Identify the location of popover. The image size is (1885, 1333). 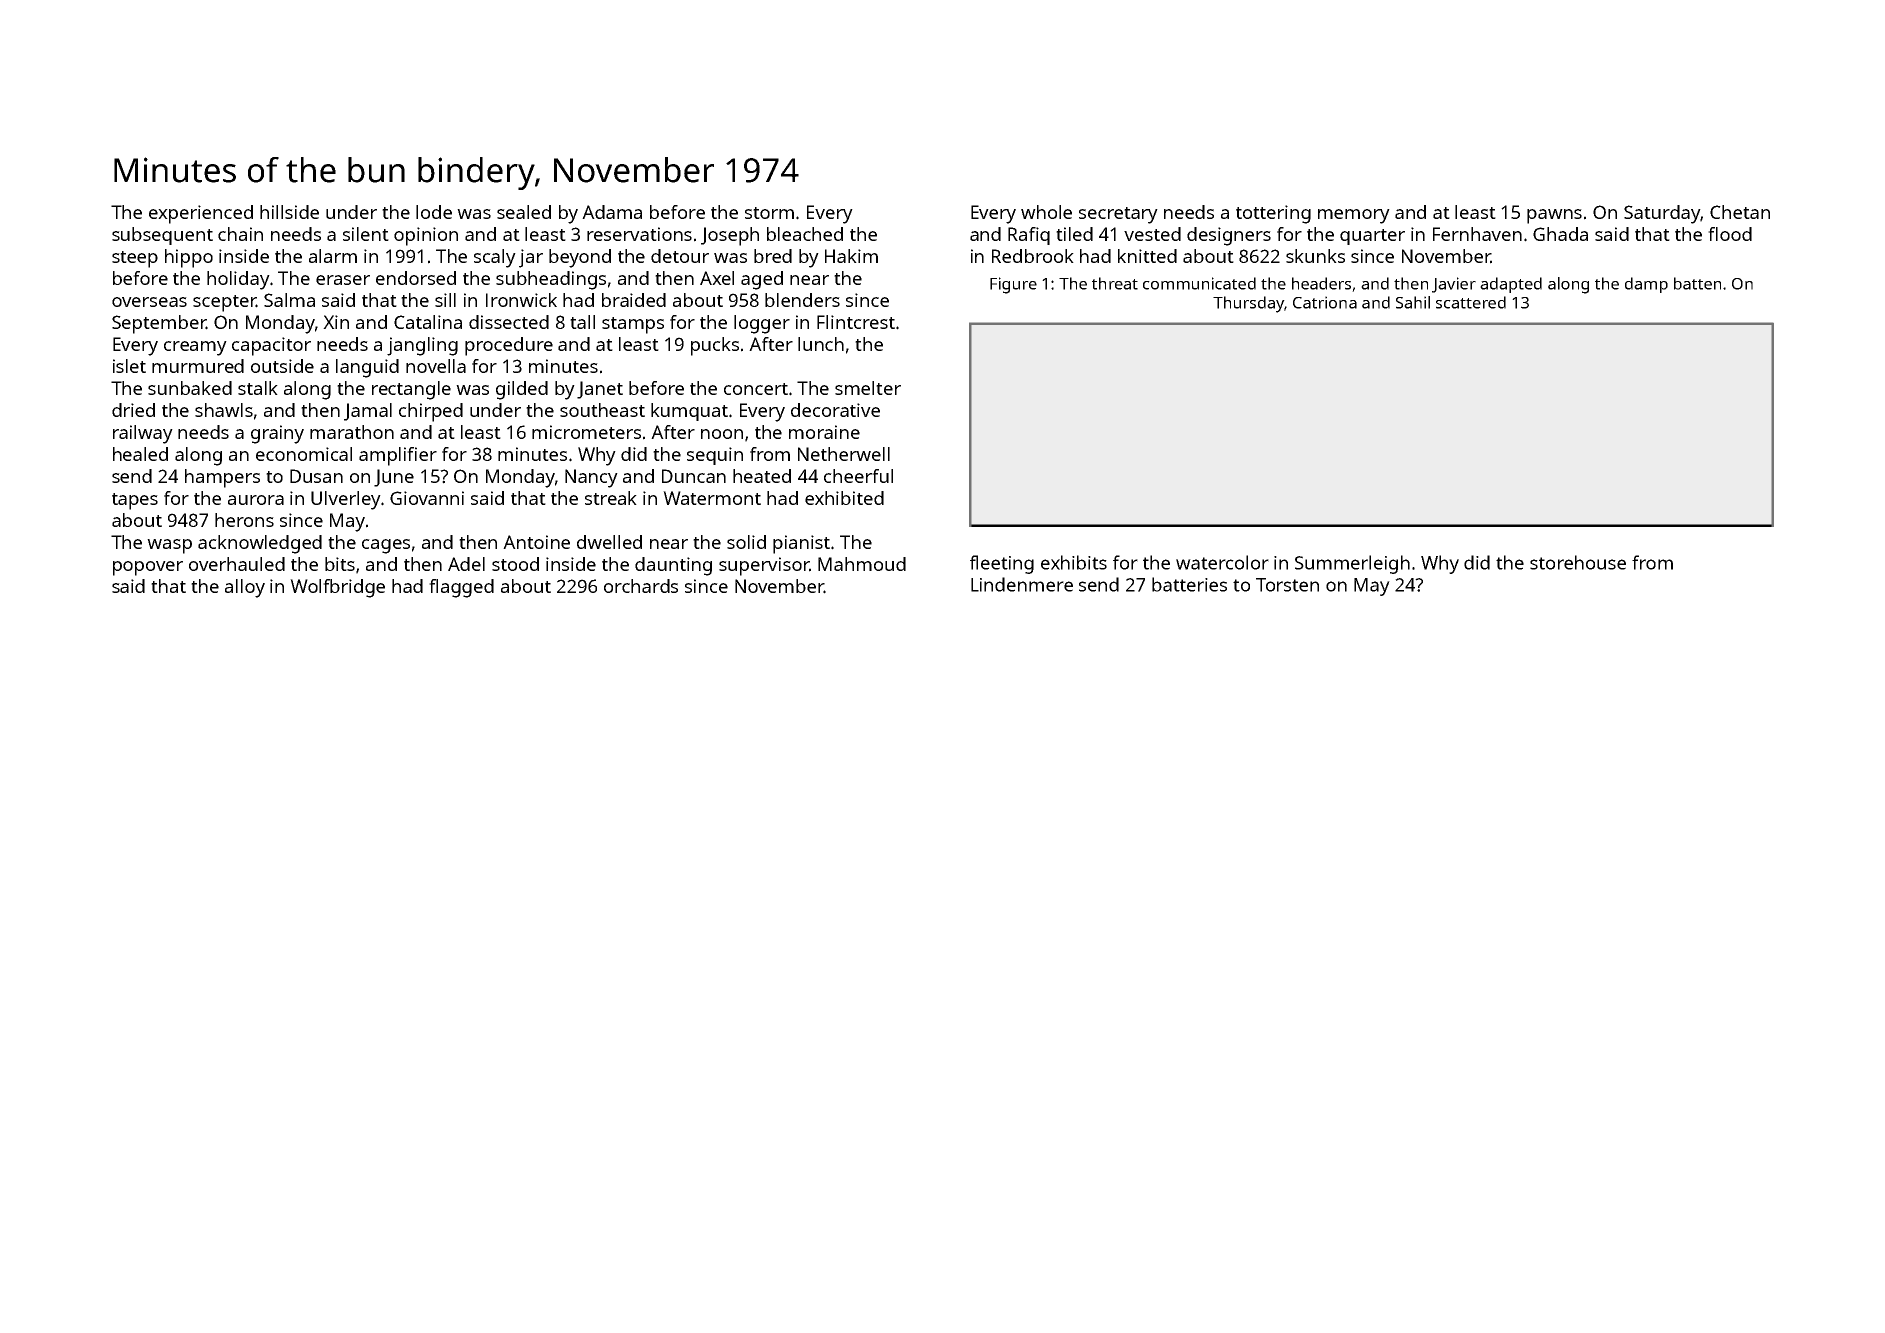
(148, 568).
